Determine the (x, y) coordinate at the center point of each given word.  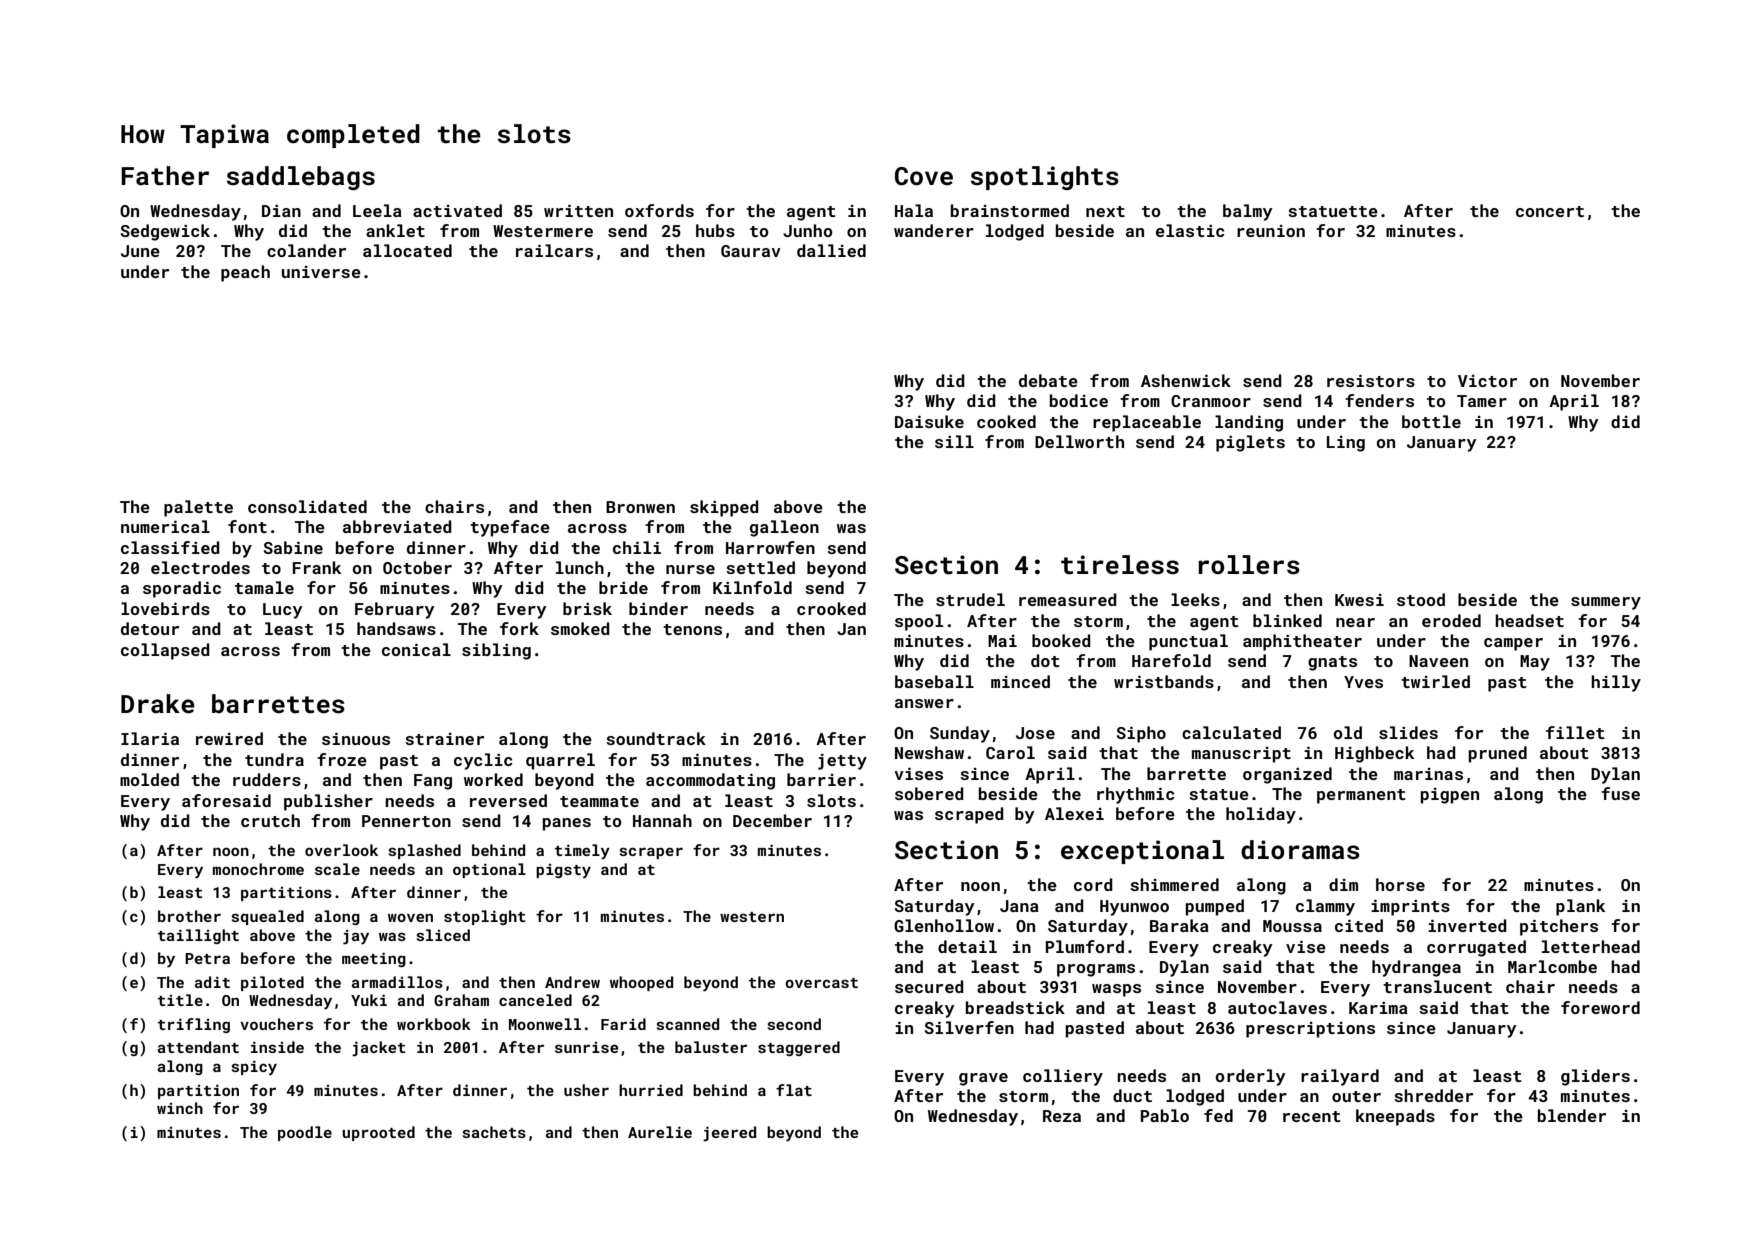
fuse (1620, 793)
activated (457, 210)
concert (1550, 211)
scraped (969, 815)
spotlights (1045, 178)
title (180, 1000)
